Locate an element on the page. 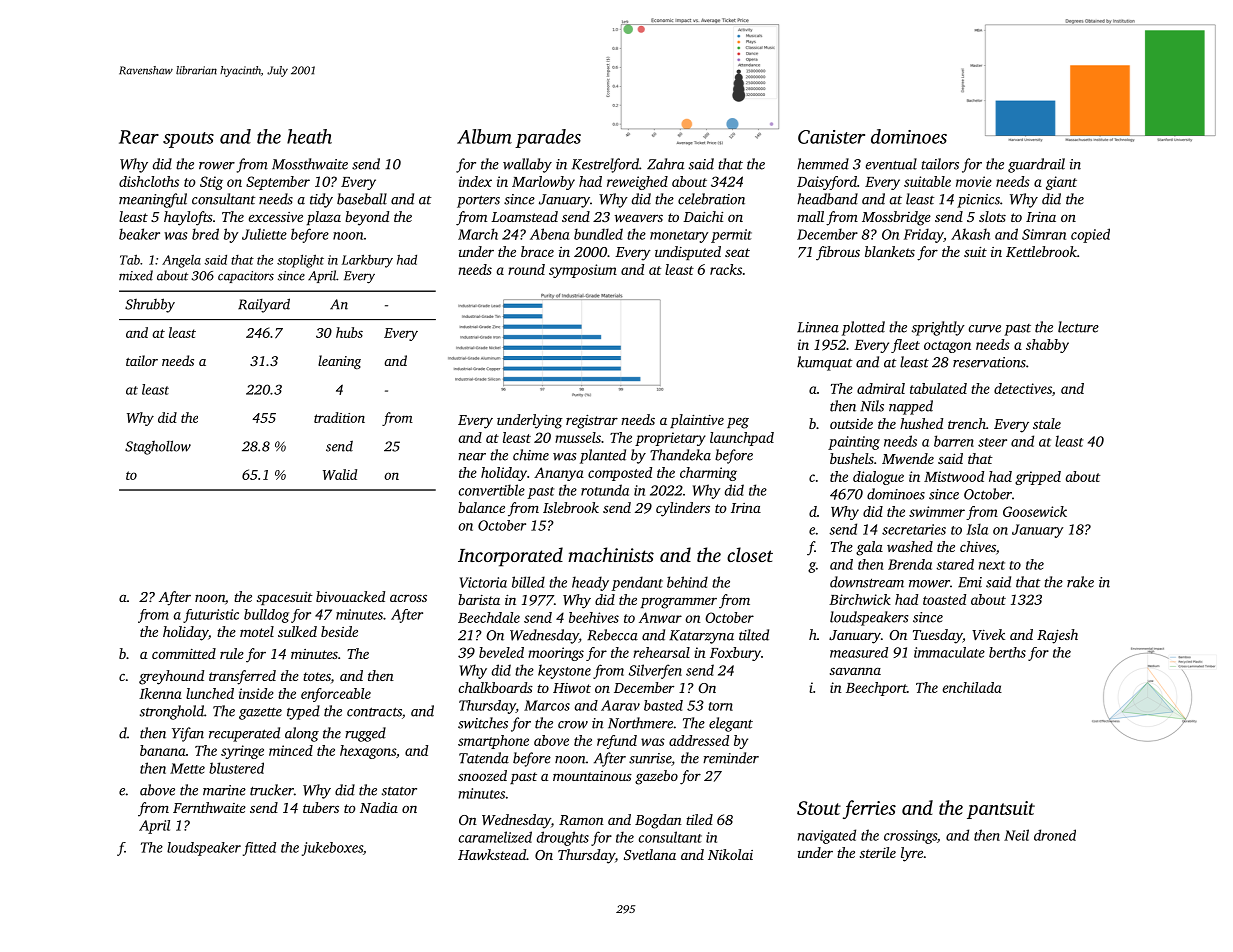 The image size is (1233, 952). banana is located at coordinates (163, 750).
